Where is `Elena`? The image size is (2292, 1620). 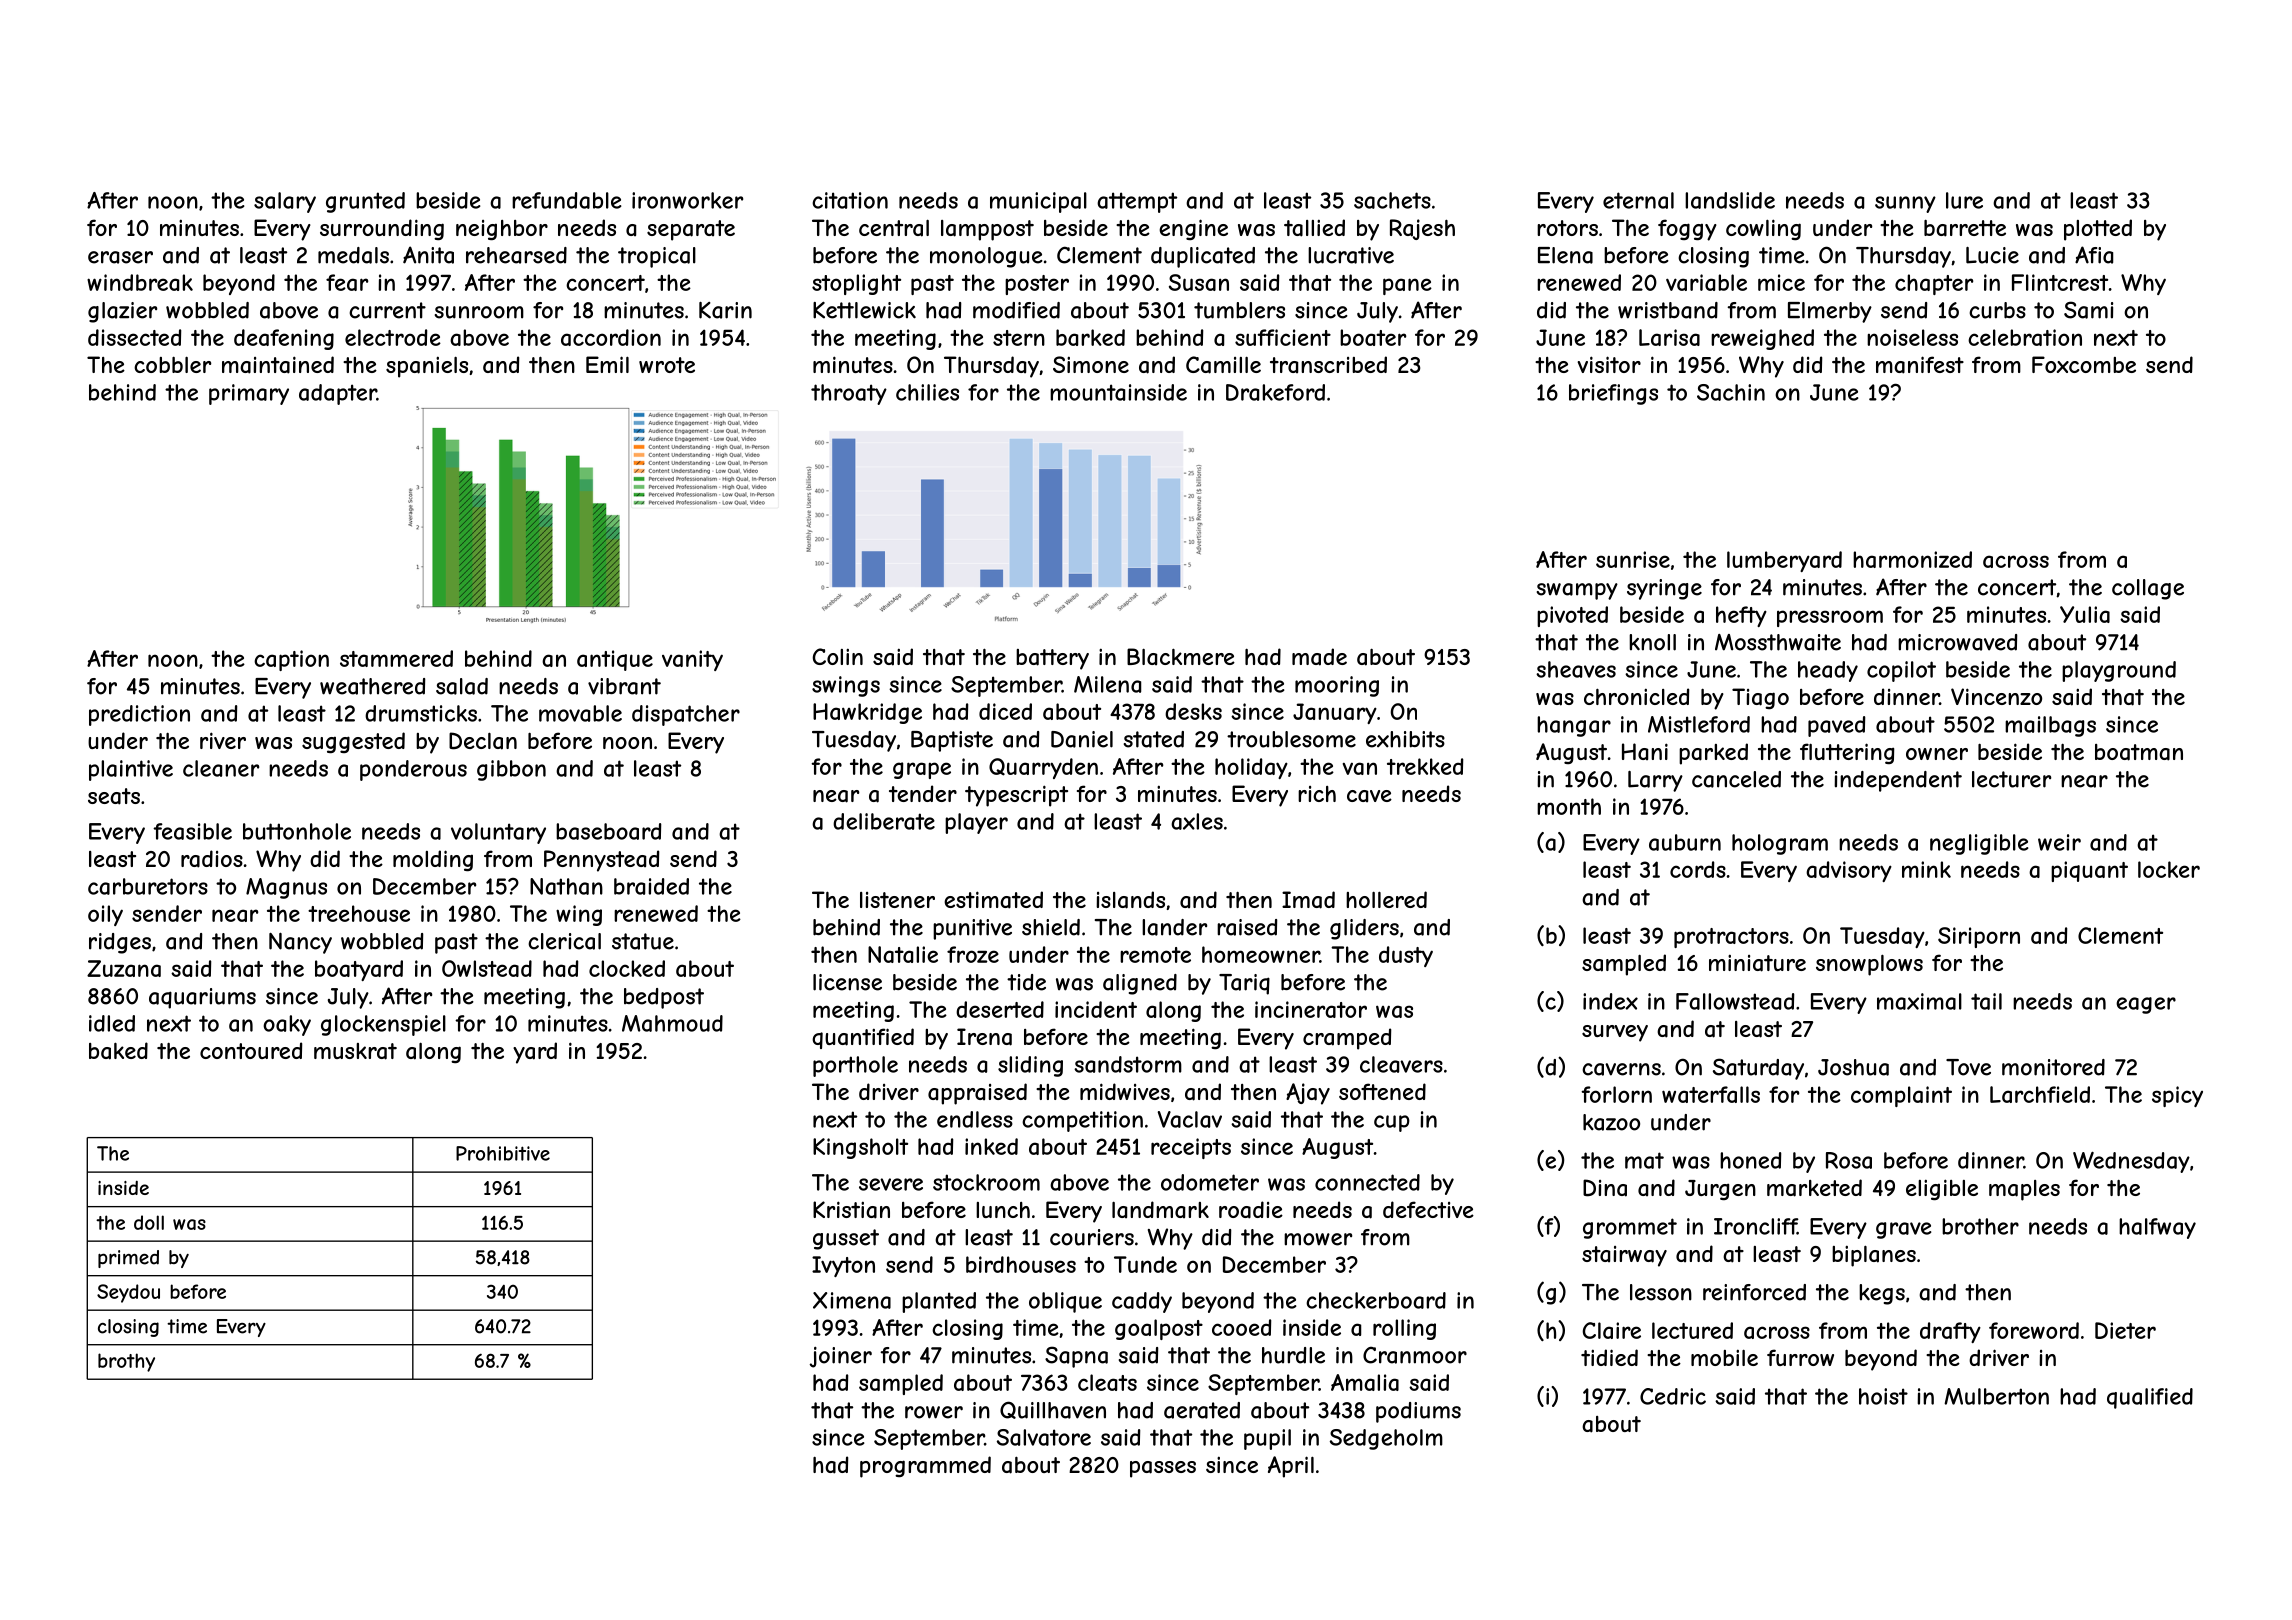 Elena is located at coordinates (1565, 255).
